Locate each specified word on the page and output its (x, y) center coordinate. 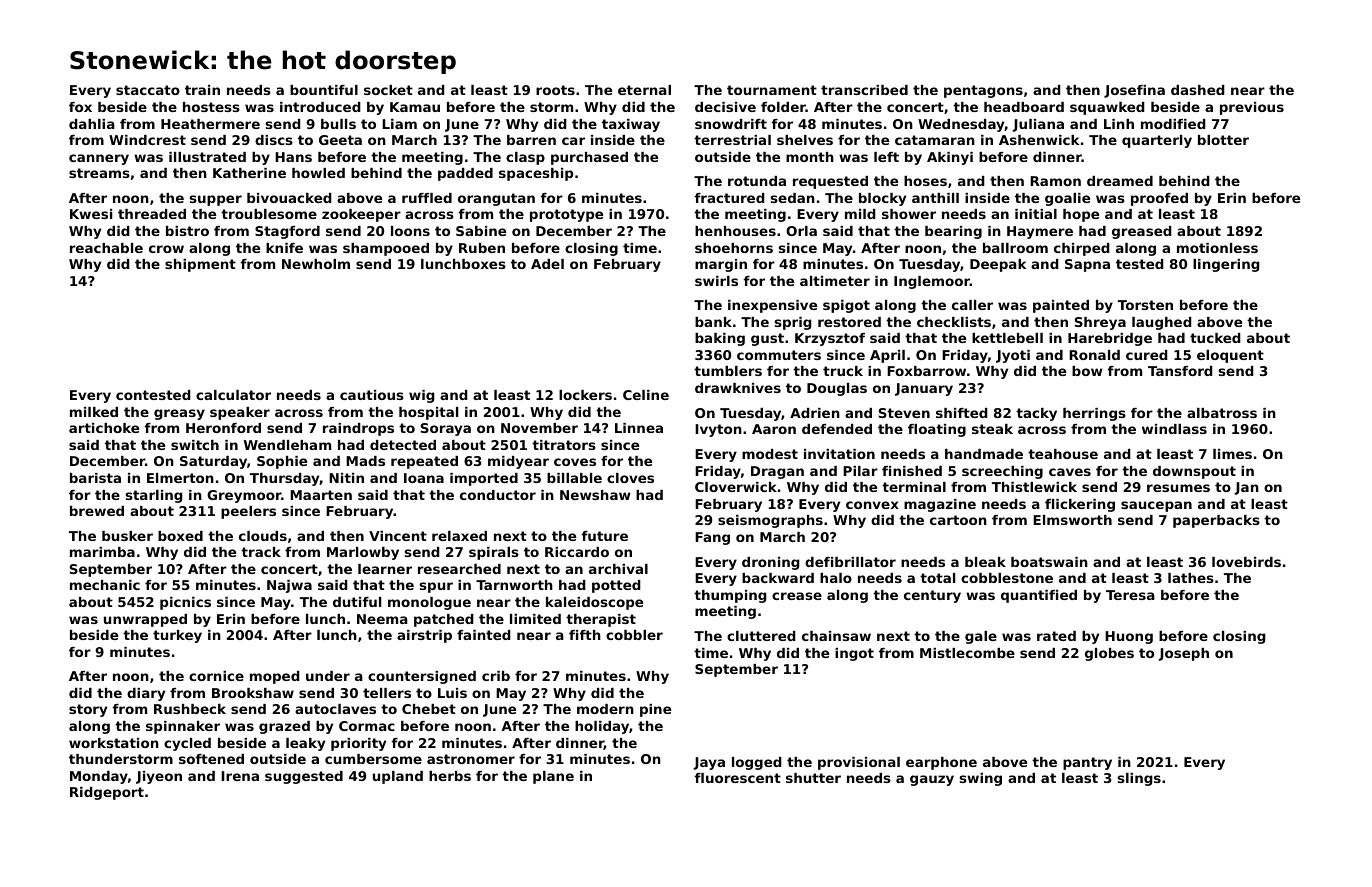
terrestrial (732, 140)
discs (274, 140)
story (88, 710)
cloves (630, 478)
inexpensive (772, 306)
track (261, 552)
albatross (1222, 413)
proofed (1159, 199)
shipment (200, 265)
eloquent (1230, 356)
